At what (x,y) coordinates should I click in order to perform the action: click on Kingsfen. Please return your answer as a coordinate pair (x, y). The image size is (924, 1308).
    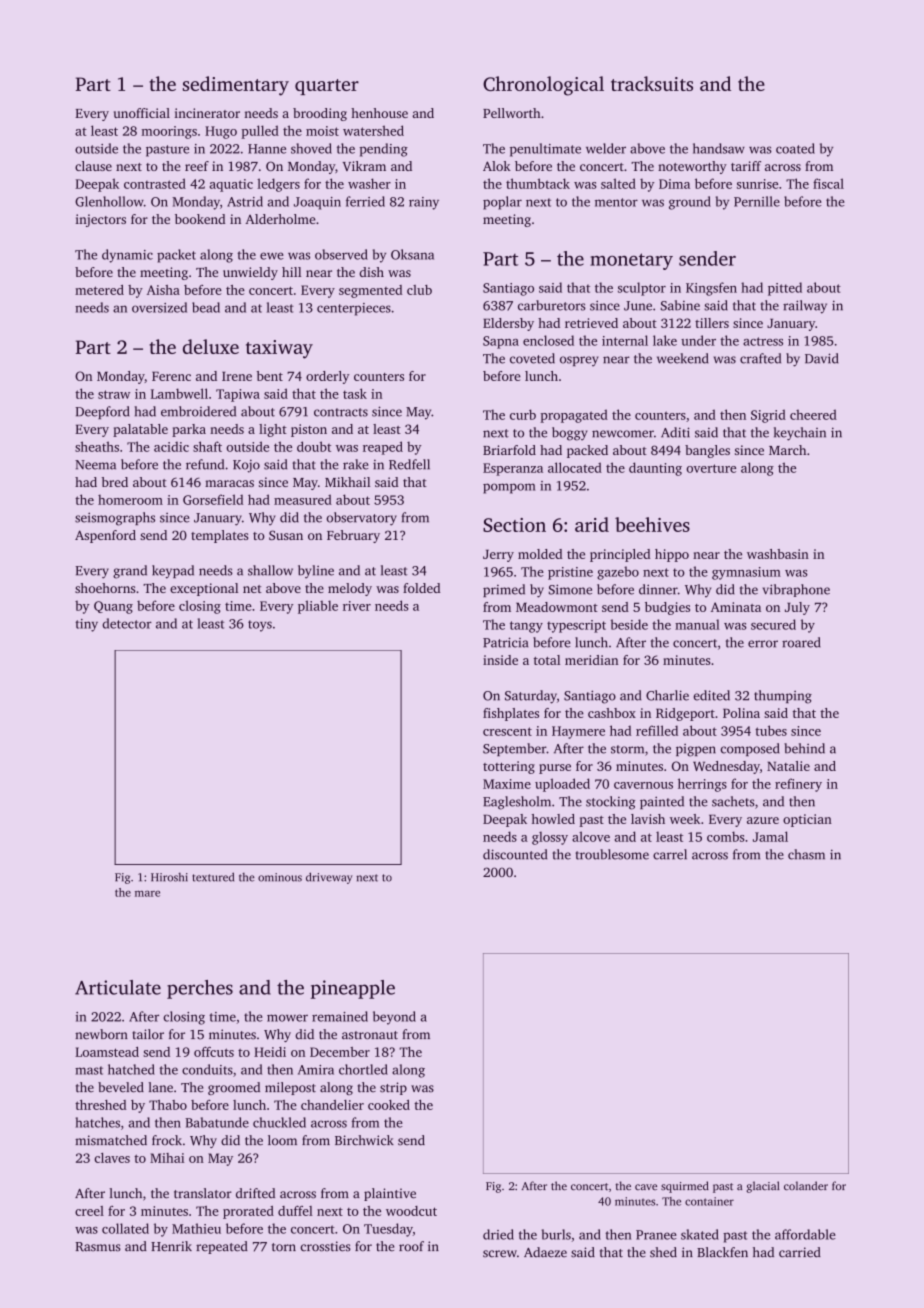
    Looking at the image, I should click on (711, 289).
